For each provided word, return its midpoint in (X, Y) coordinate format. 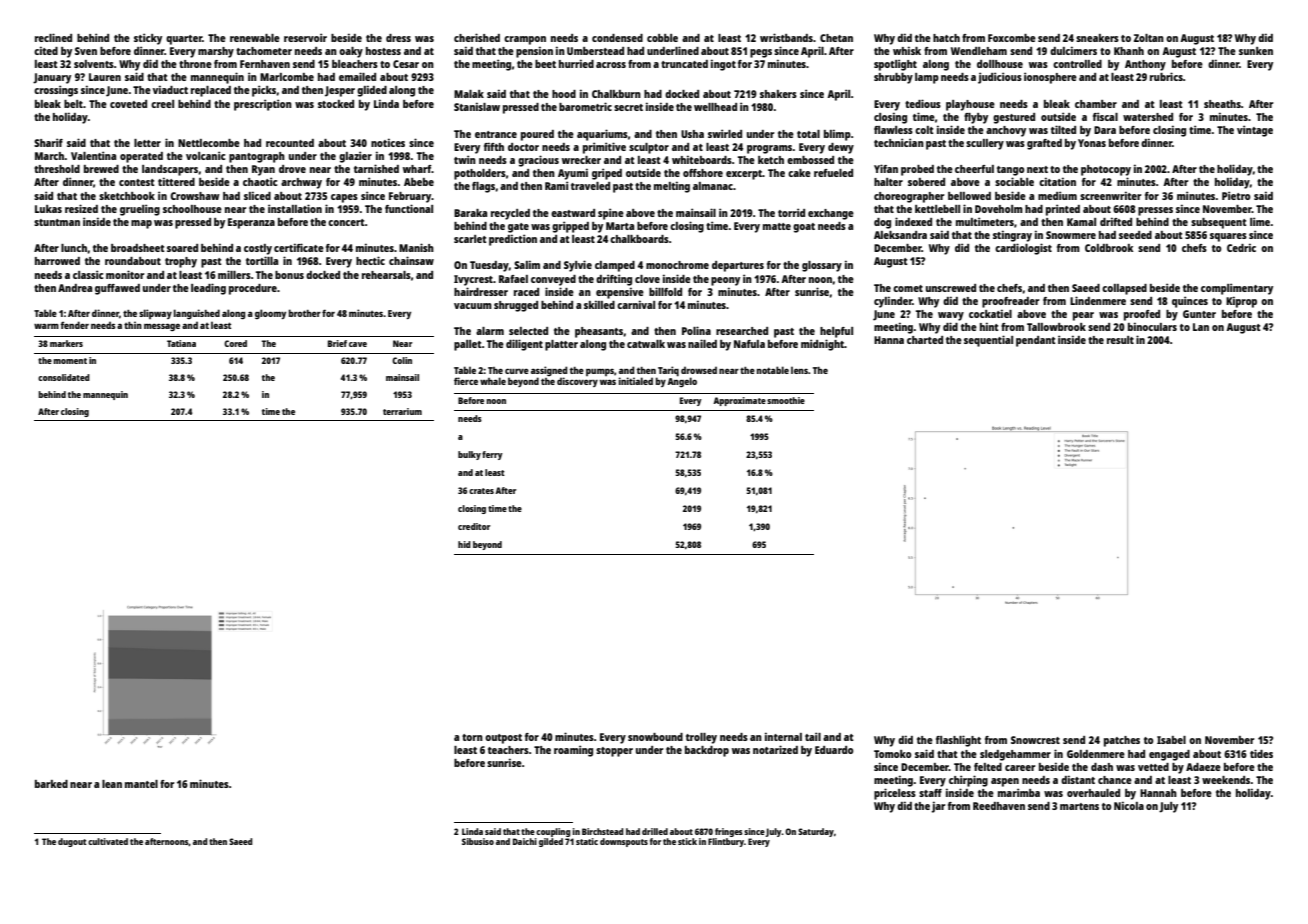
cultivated (108, 841)
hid (464, 544)
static (587, 841)
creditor (474, 526)
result (1120, 340)
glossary (822, 266)
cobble (662, 38)
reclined (53, 37)
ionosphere (1050, 78)
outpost (503, 739)
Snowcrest (1035, 740)
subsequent (1219, 223)
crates (481, 491)
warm (46, 326)
